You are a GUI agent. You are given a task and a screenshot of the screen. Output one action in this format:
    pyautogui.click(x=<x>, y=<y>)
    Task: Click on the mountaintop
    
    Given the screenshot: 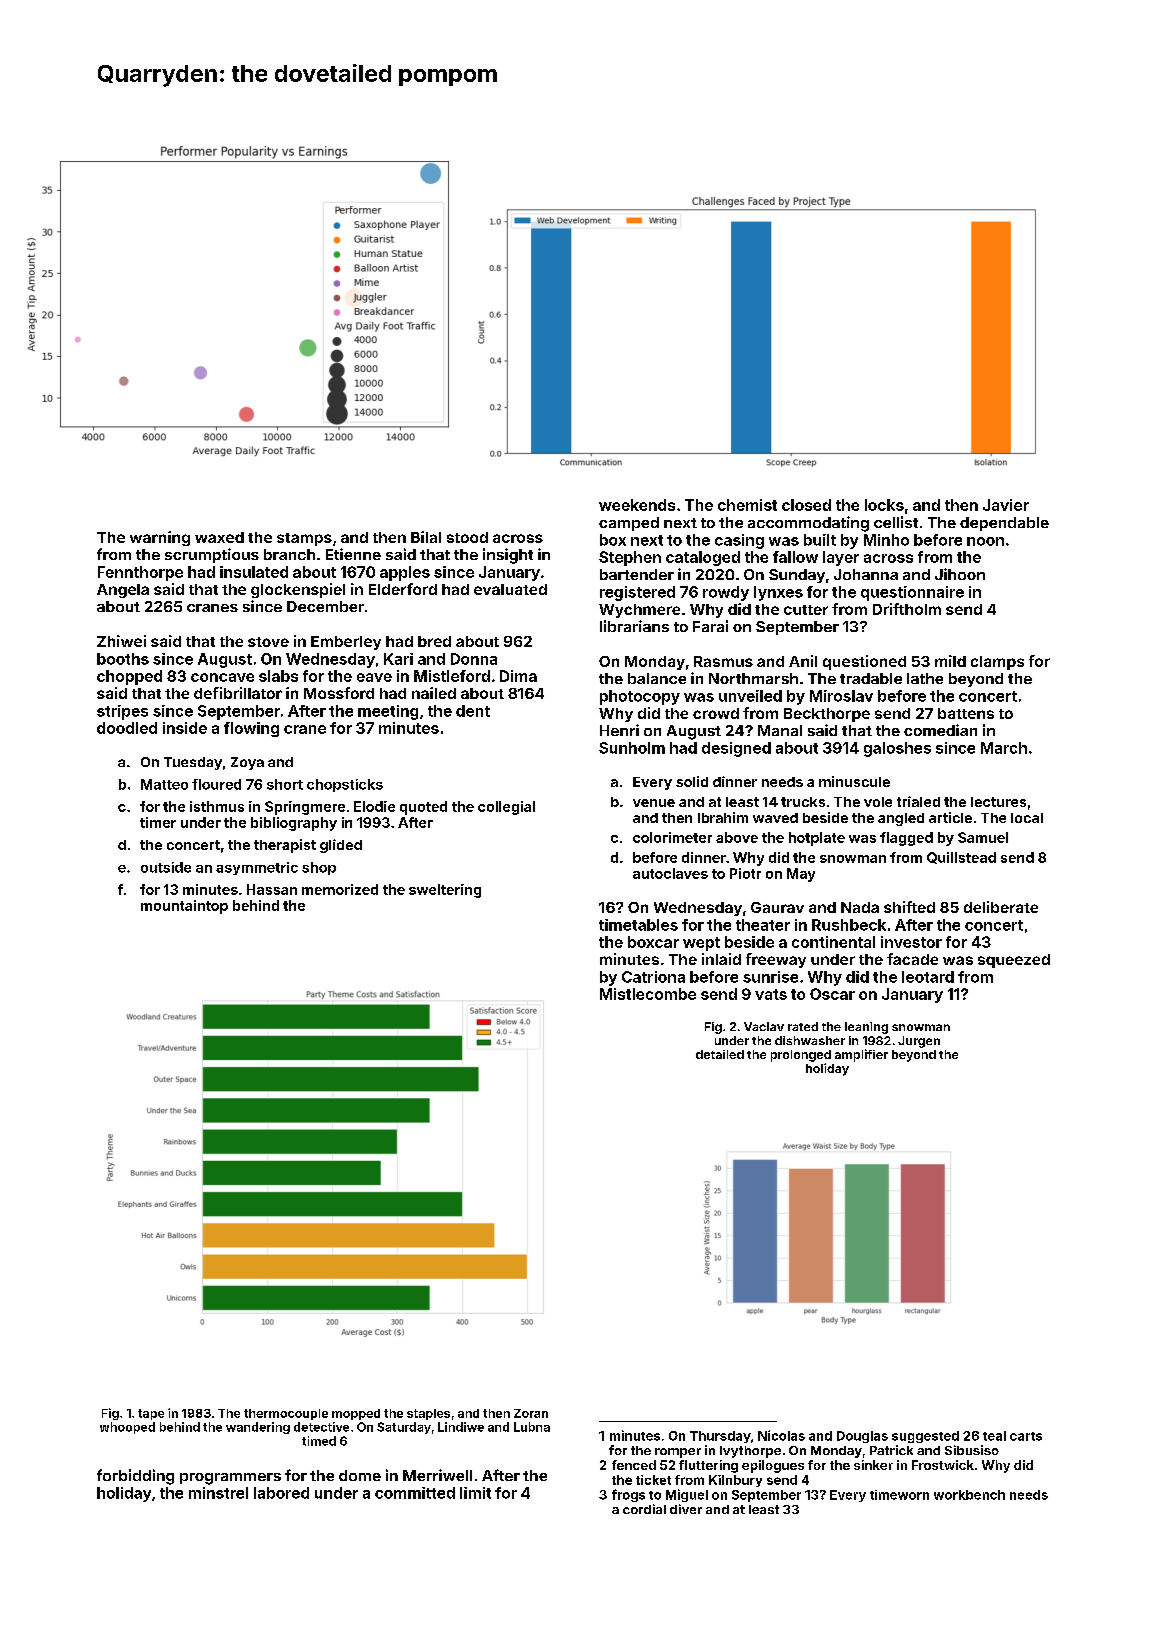 What is the action you would take?
    pyautogui.click(x=184, y=907)
